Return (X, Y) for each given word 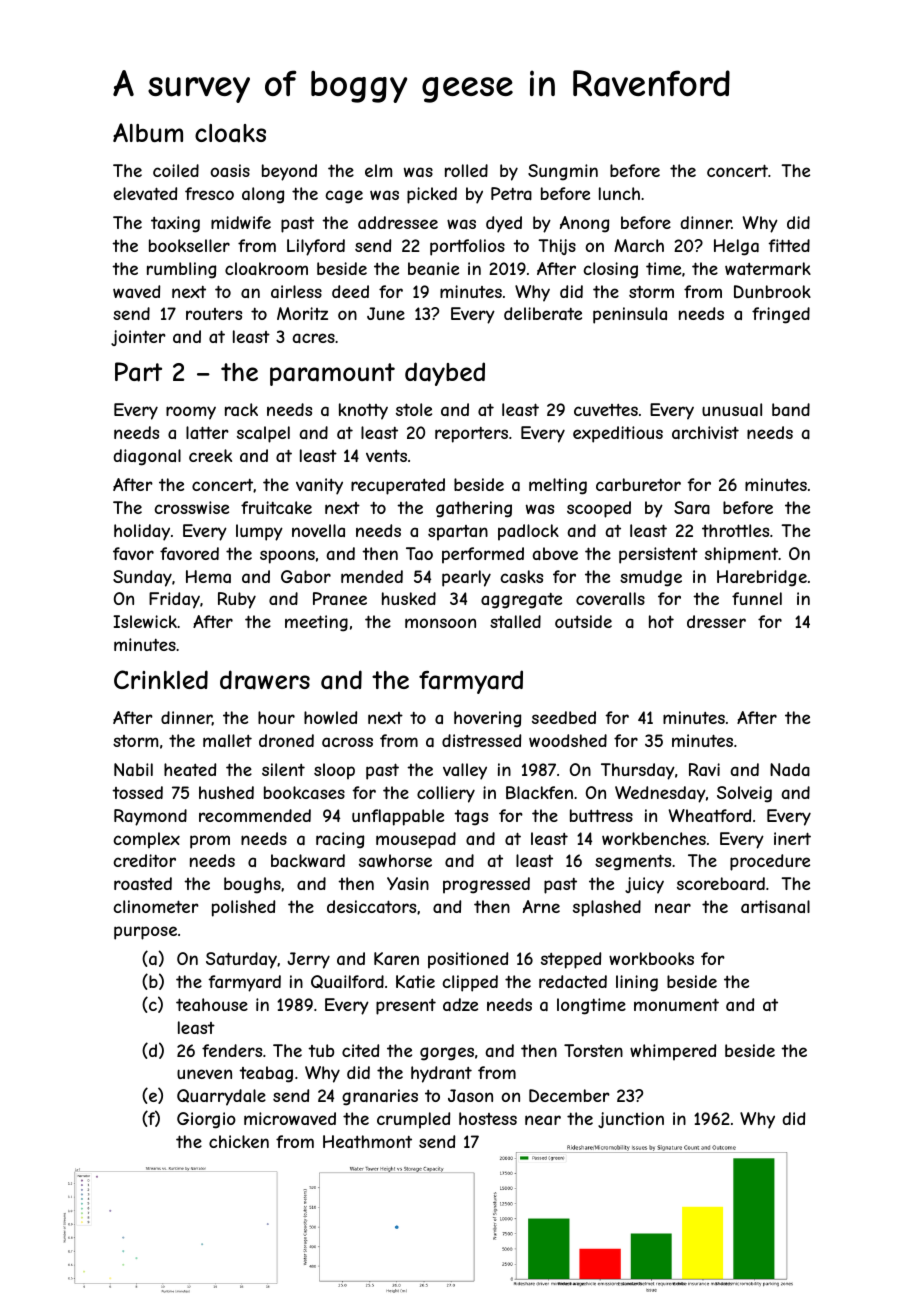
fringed (781, 315)
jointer (138, 338)
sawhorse (395, 860)
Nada (790, 769)
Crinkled (161, 679)
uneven (204, 1074)
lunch (619, 193)
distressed (481, 740)
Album (148, 132)
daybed (445, 374)
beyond (289, 172)
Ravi (704, 769)
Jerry (308, 960)
